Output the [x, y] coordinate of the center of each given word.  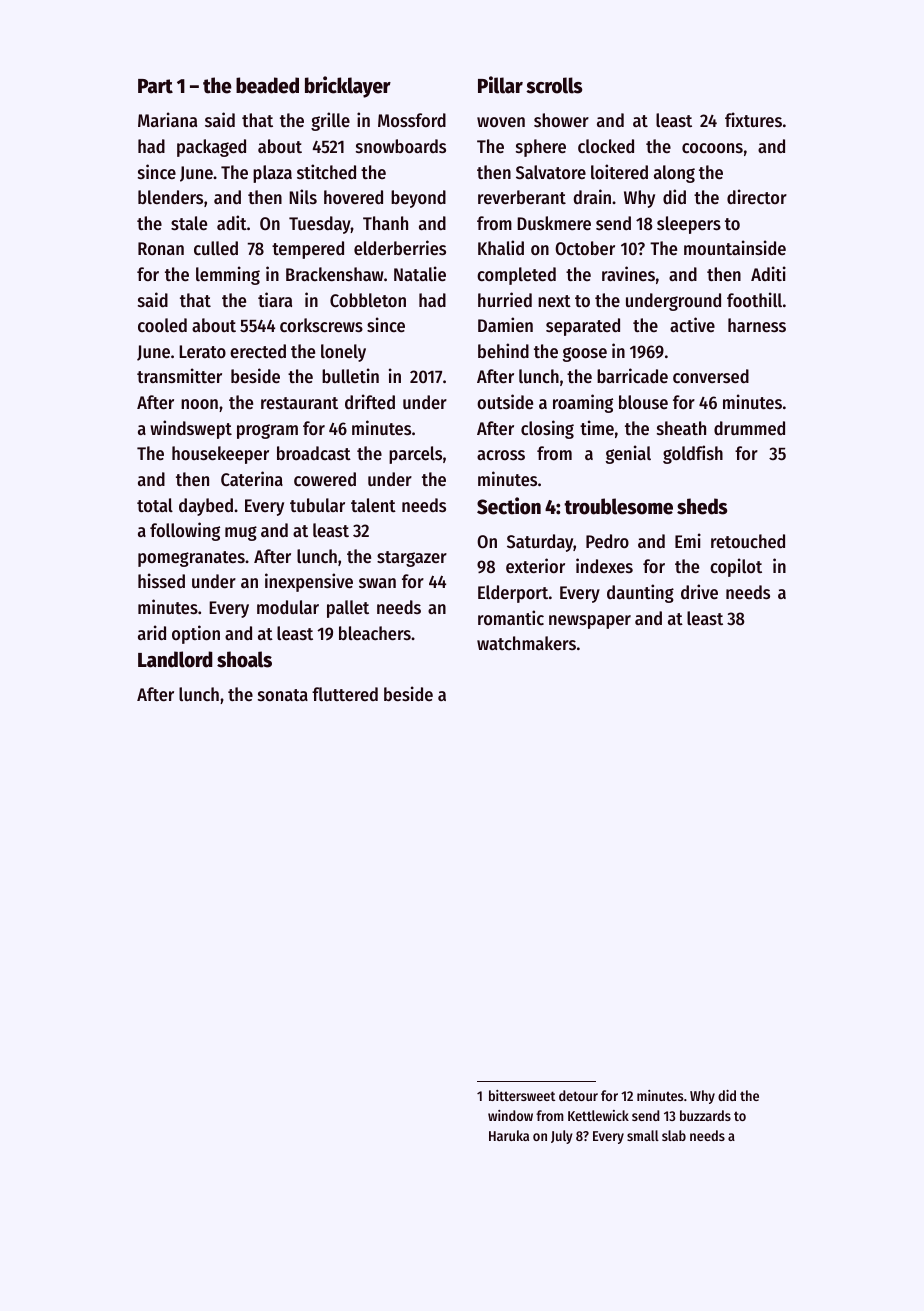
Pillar [500, 85]
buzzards [705, 1115]
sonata [283, 695]
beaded [267, 85]
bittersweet [522, 1095]
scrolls [554, 85]
